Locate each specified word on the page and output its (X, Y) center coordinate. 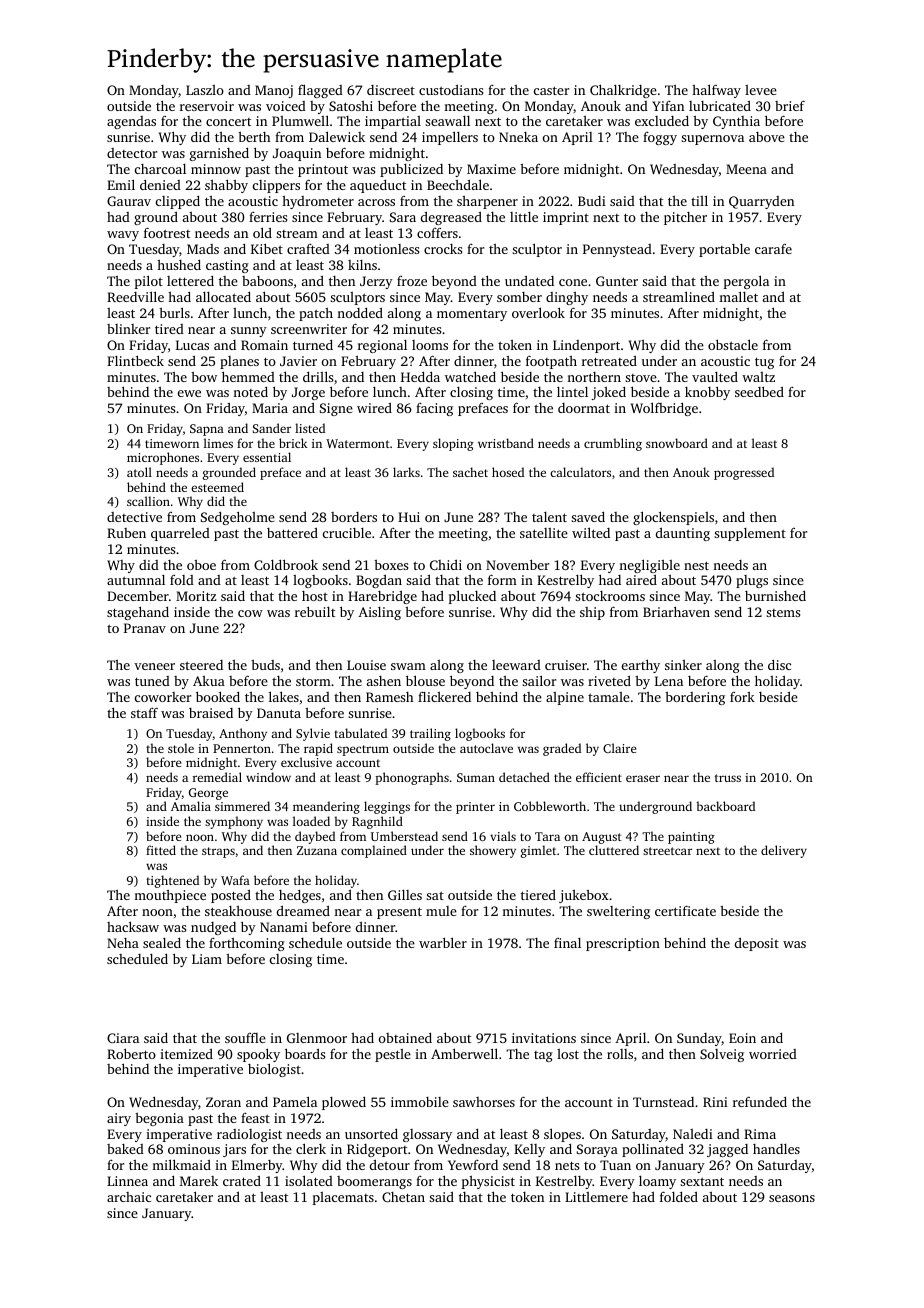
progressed (744, 473)
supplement (750, 534)
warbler (443, 942)
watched (470, 376)
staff (144, 712)
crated (242, 1181)
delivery (784, 851)
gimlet (538, 851)
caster (551, 90)
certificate (685, 910)
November (517, 564)
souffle (245, 1037)
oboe (201, 565)
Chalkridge (623, 91)
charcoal (160, 169)
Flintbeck (135, 360)
